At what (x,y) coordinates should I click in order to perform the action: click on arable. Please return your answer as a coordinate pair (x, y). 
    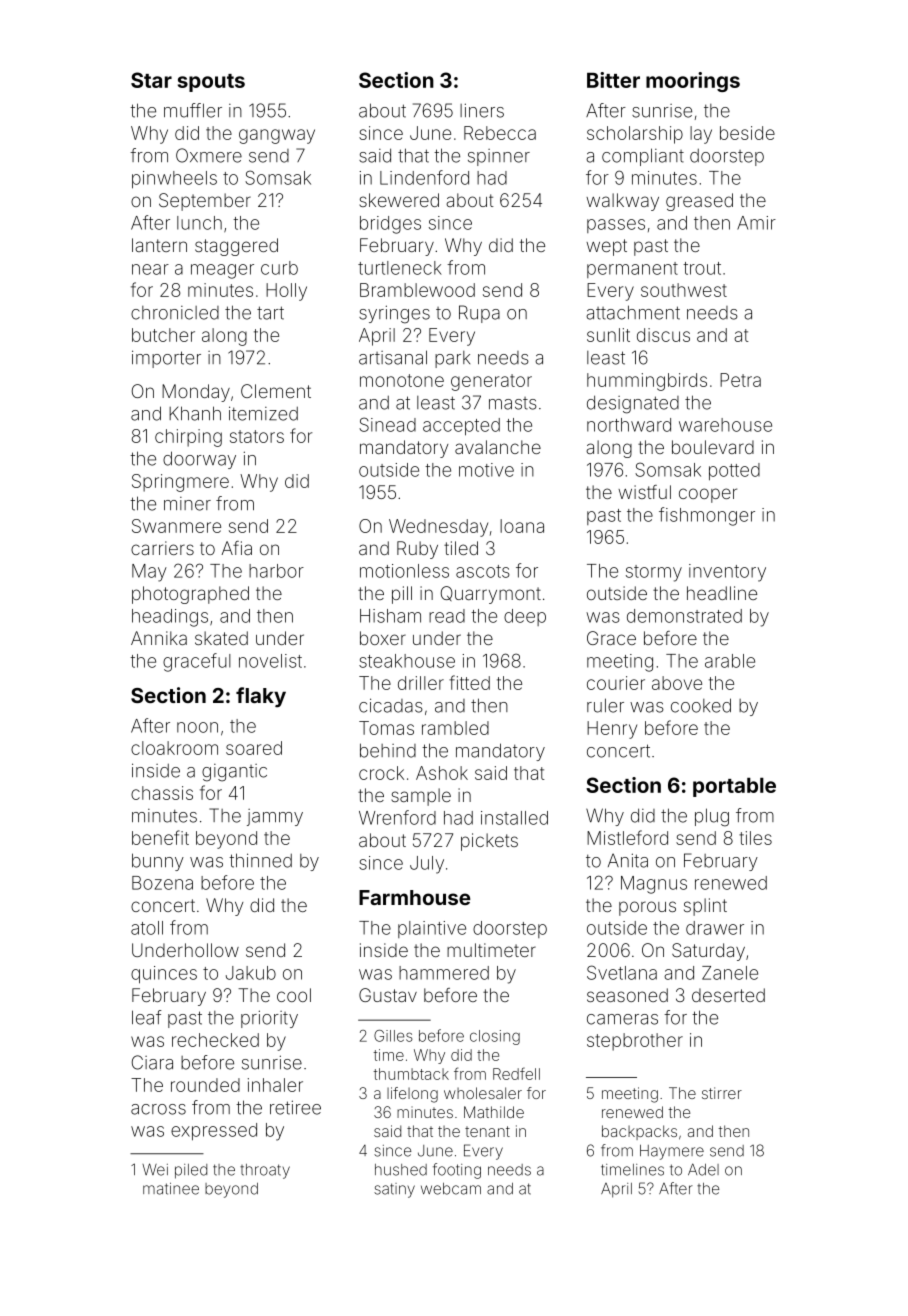
    Looking at the image, I should click on (730, 661).
